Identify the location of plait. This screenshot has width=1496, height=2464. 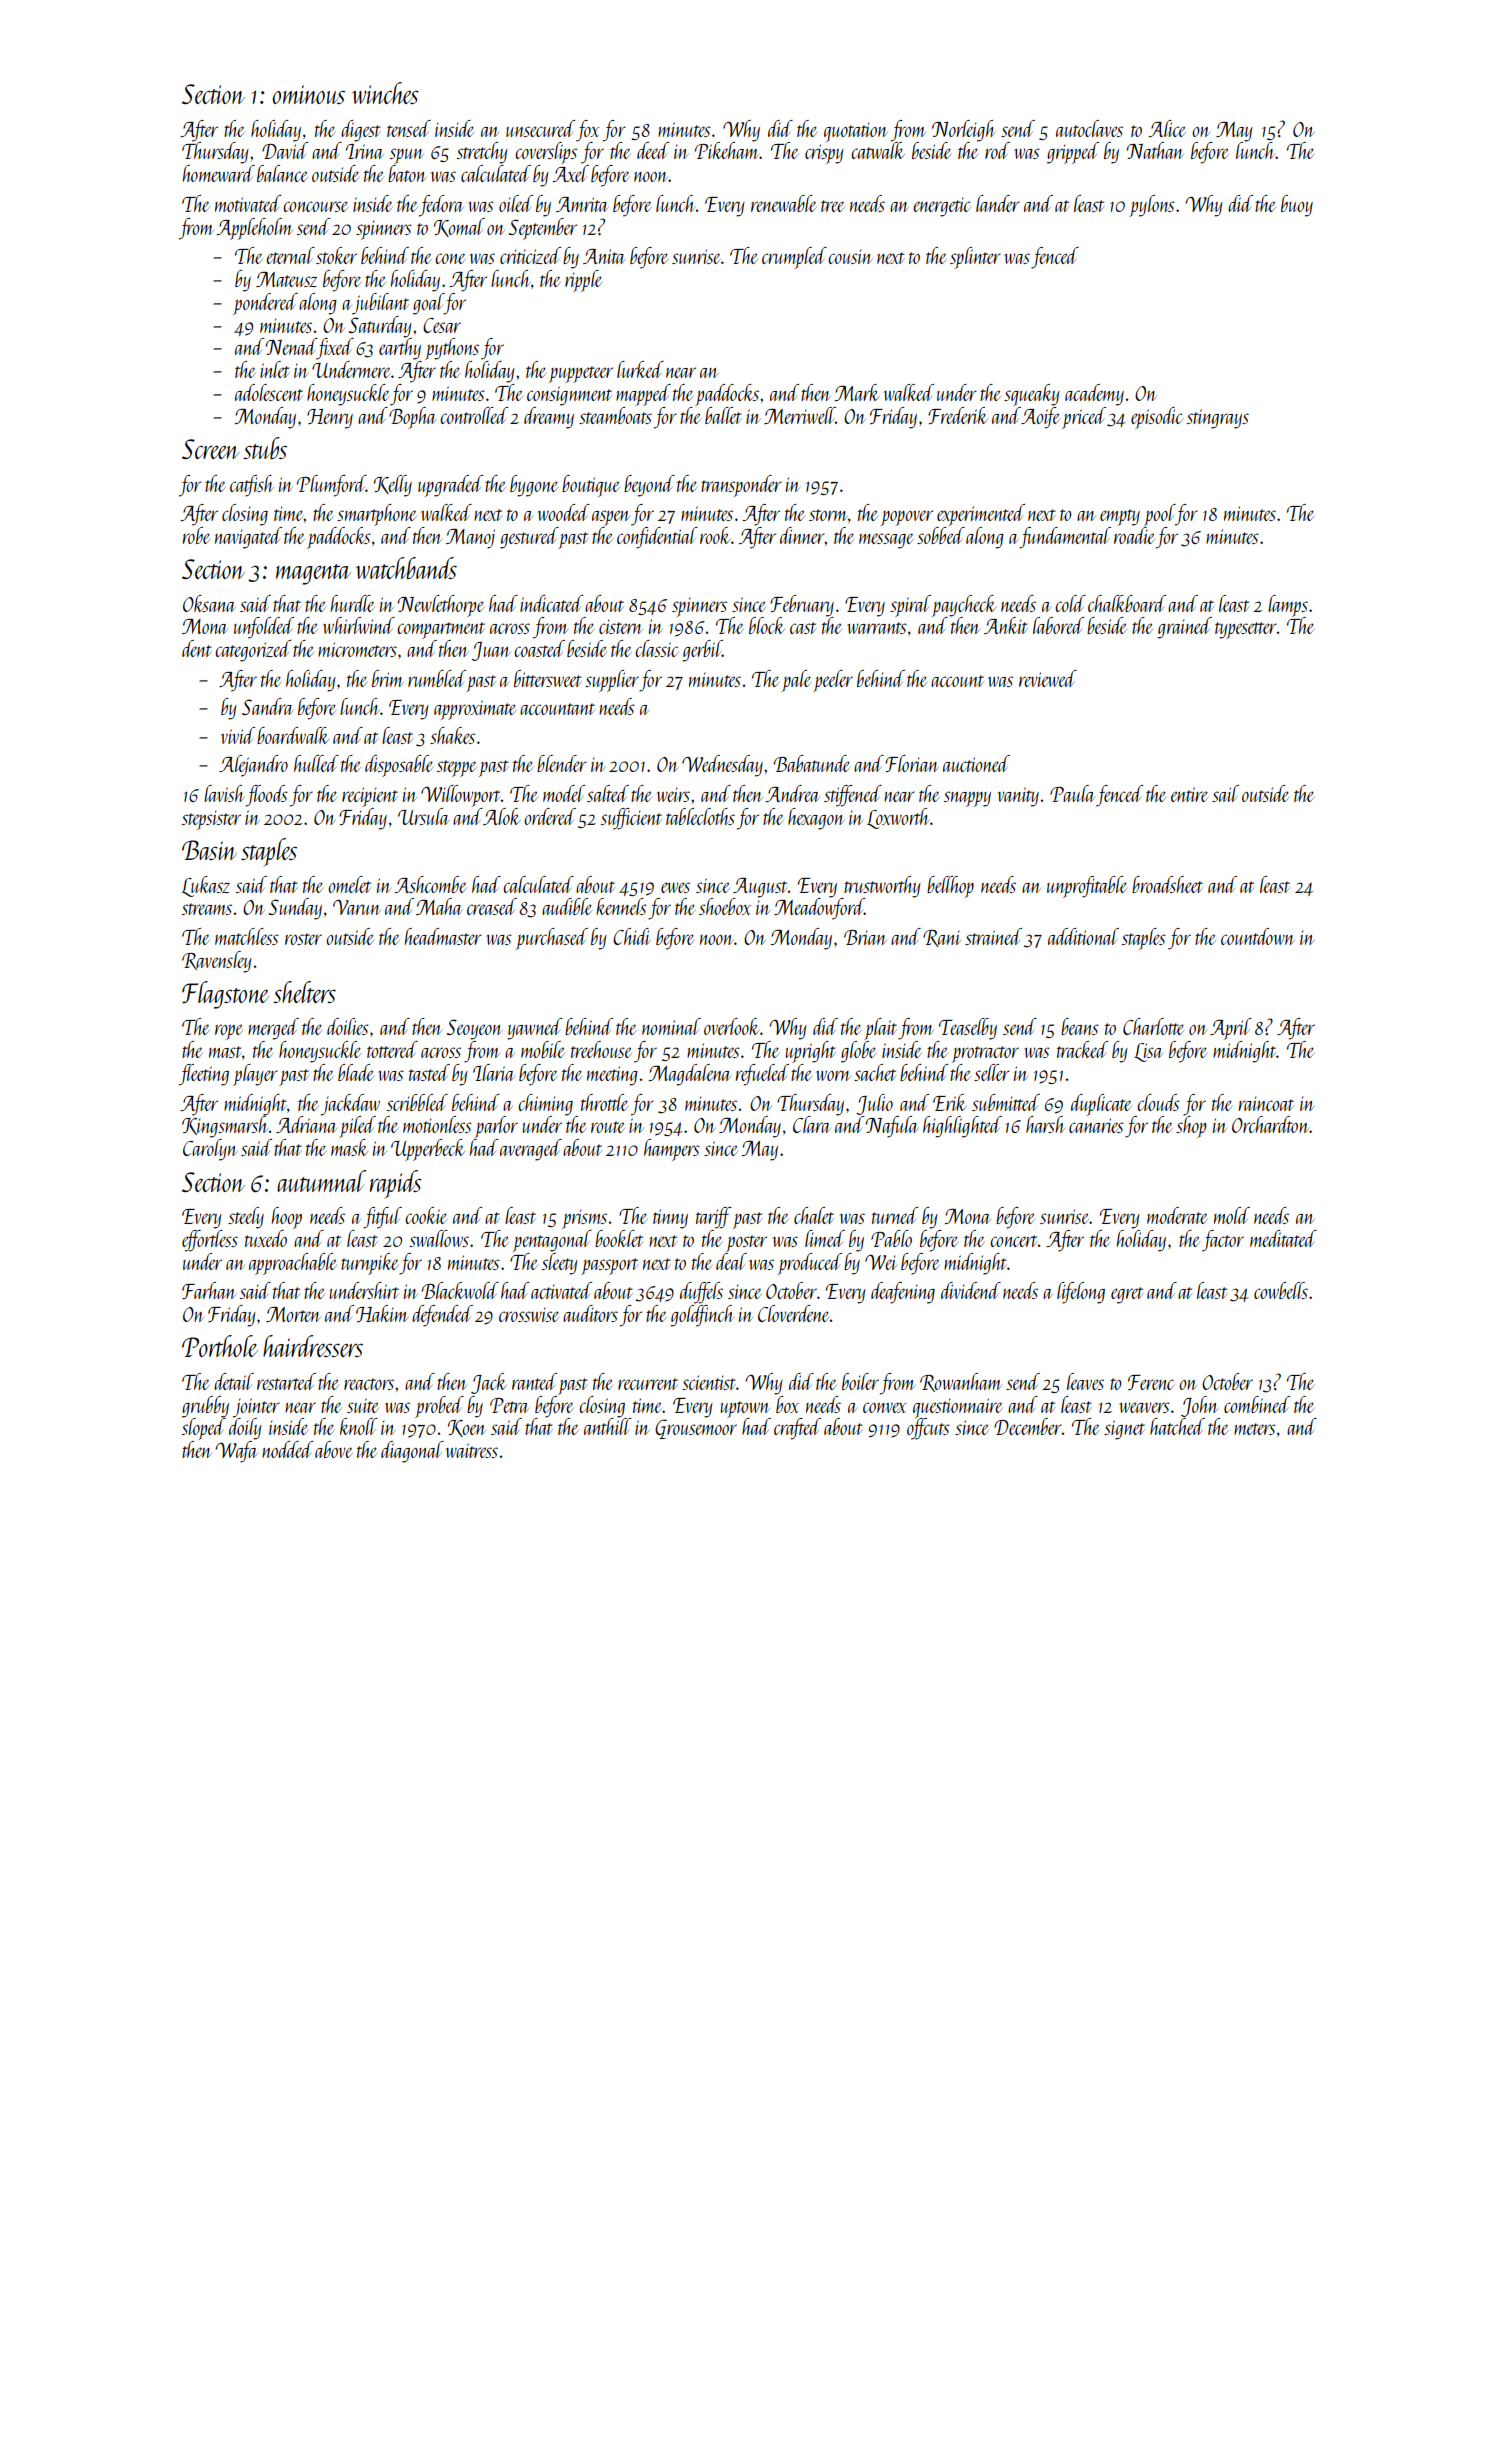
(880, 1029).
